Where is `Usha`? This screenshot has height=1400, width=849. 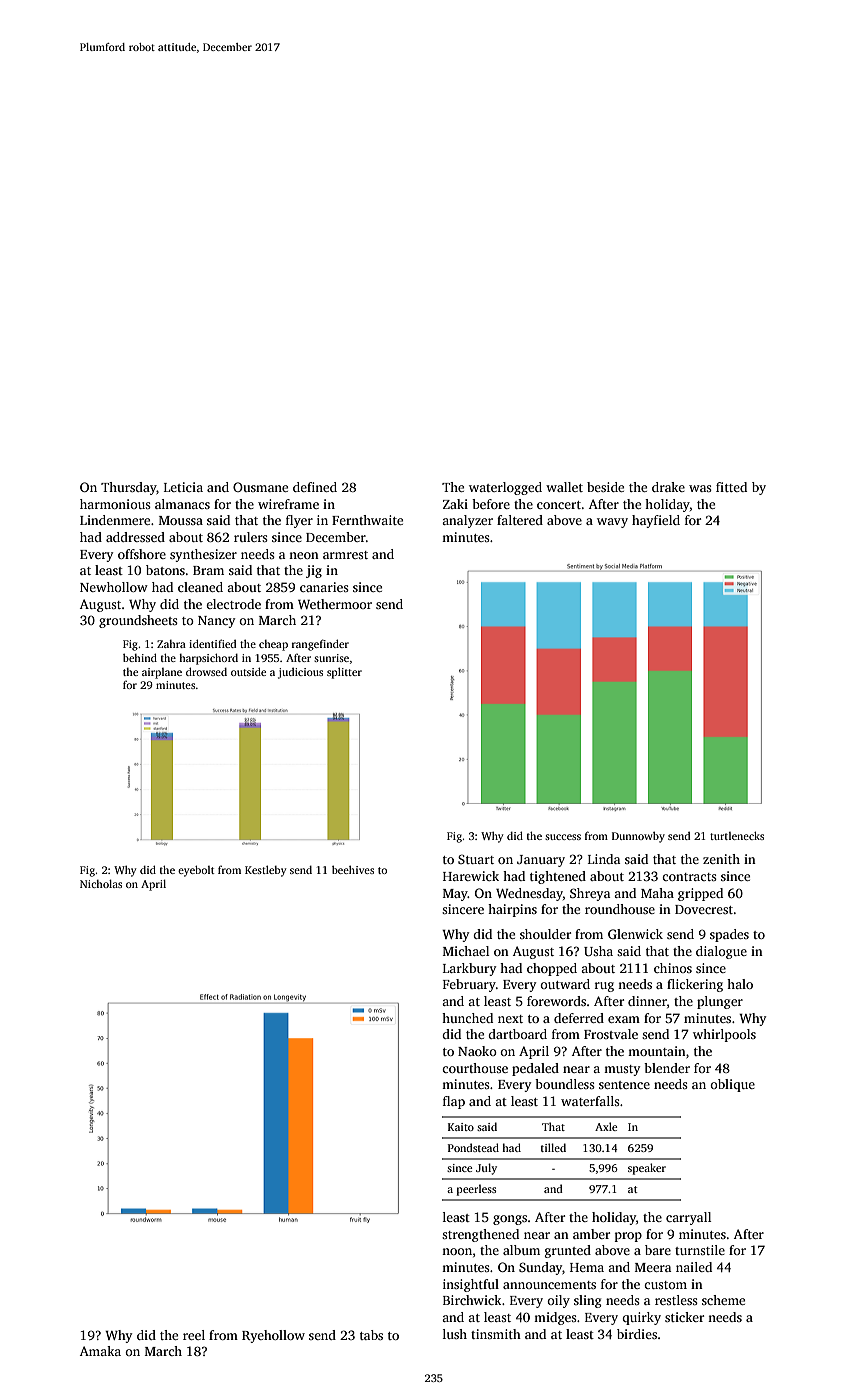
Usha is located at coordinates (598, 951).
